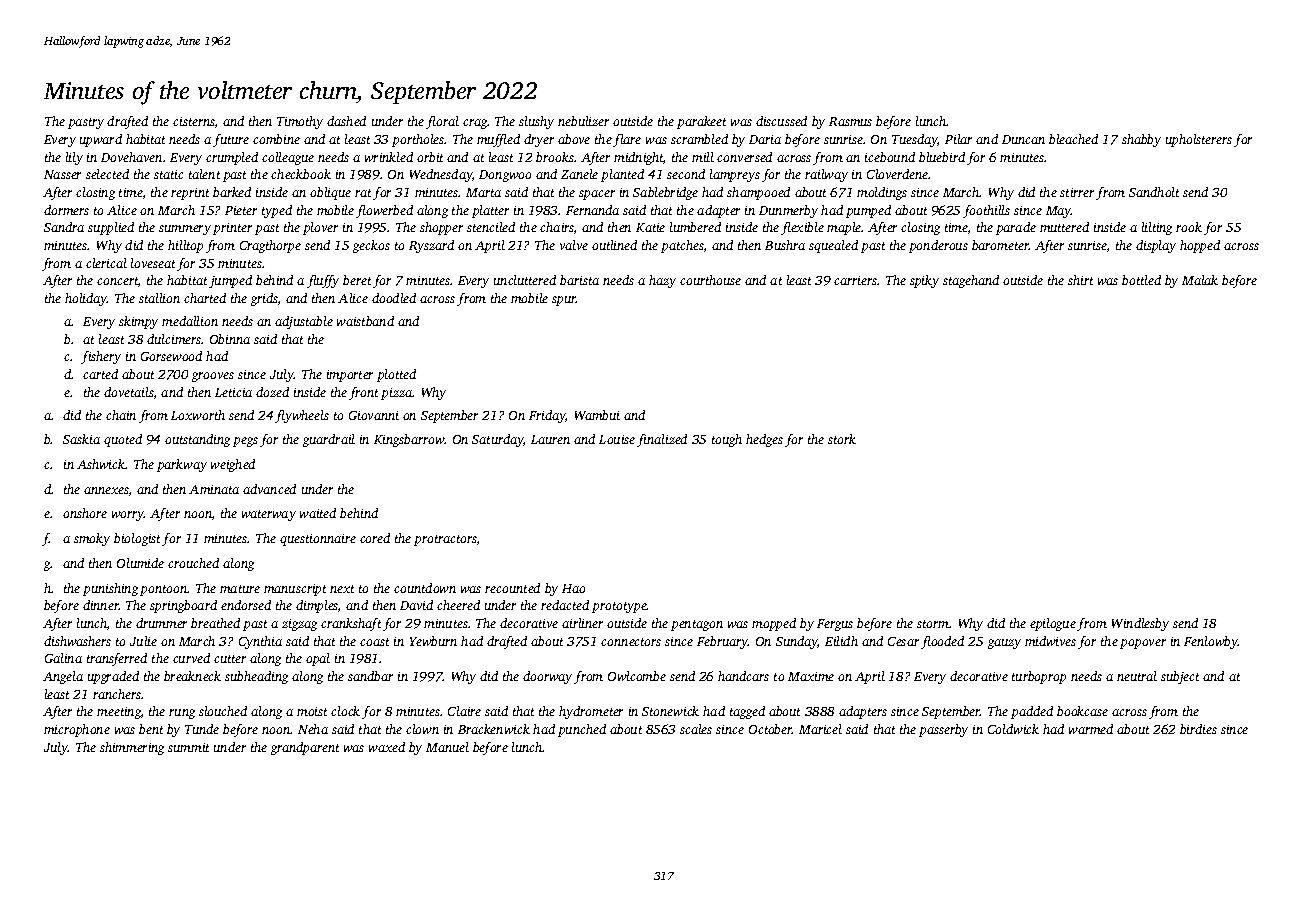  Describe the element at coordinates (445, 540) in the page. I see `protractors` at that location.
